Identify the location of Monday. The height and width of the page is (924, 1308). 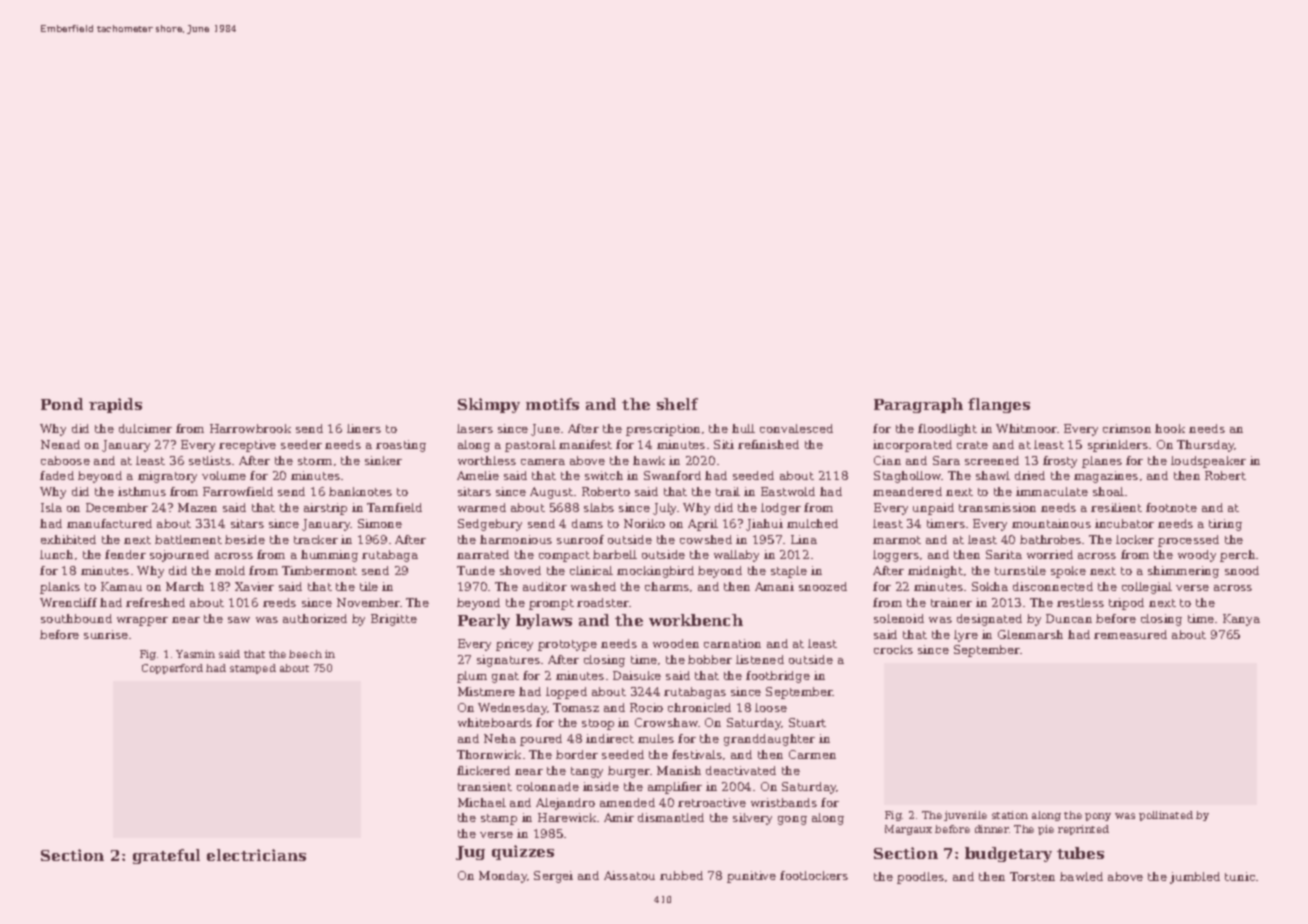
(503, 877).
